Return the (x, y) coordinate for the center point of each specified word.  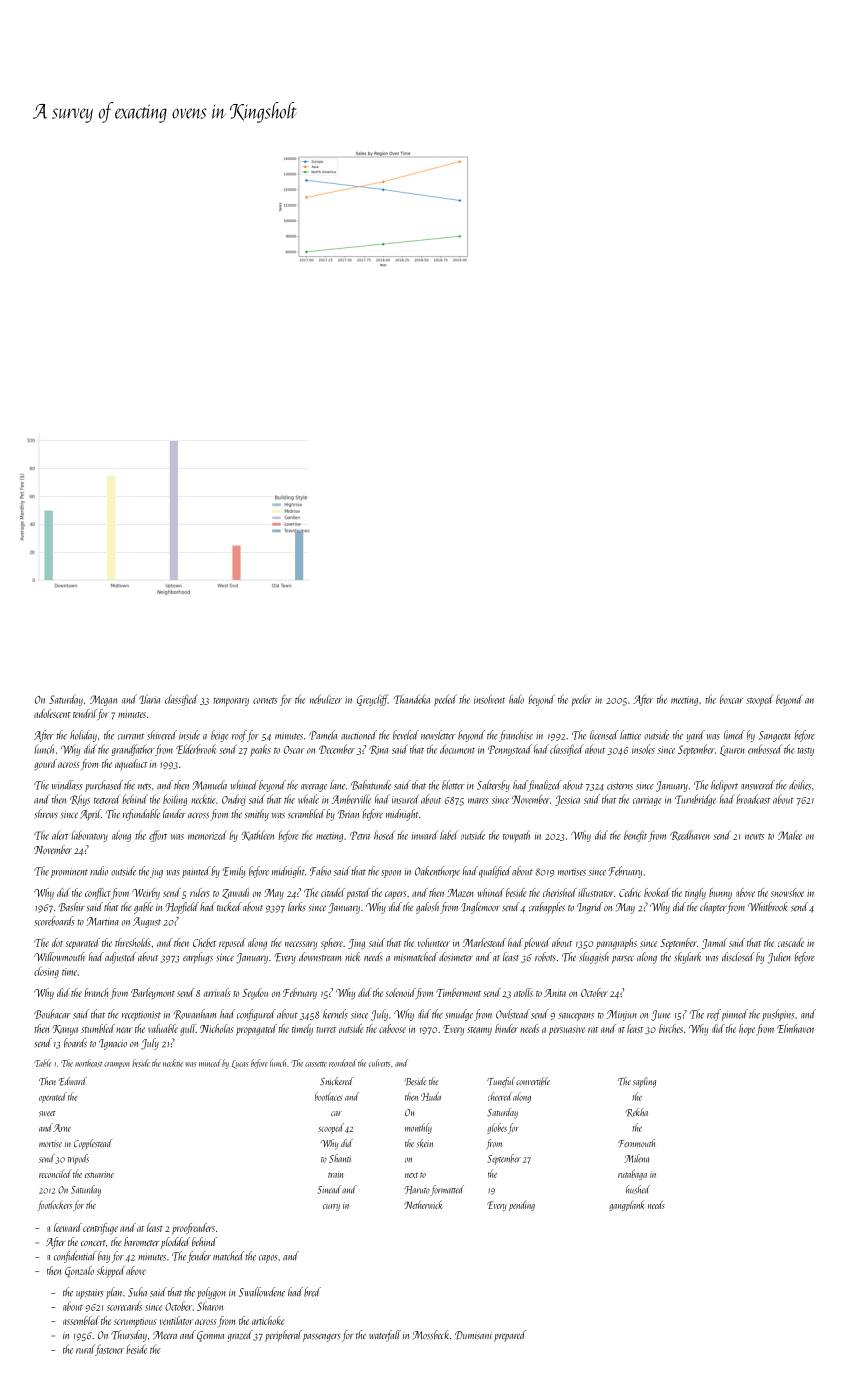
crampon (117, 1065)
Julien (779, 958)
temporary (231, 702)
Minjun (622, 1015)
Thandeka (412, 699)
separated (82, 943)
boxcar (731, 699)
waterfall (385, 1336)
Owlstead (513, 1014)
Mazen (460, 893)
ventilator (176, 1320)
